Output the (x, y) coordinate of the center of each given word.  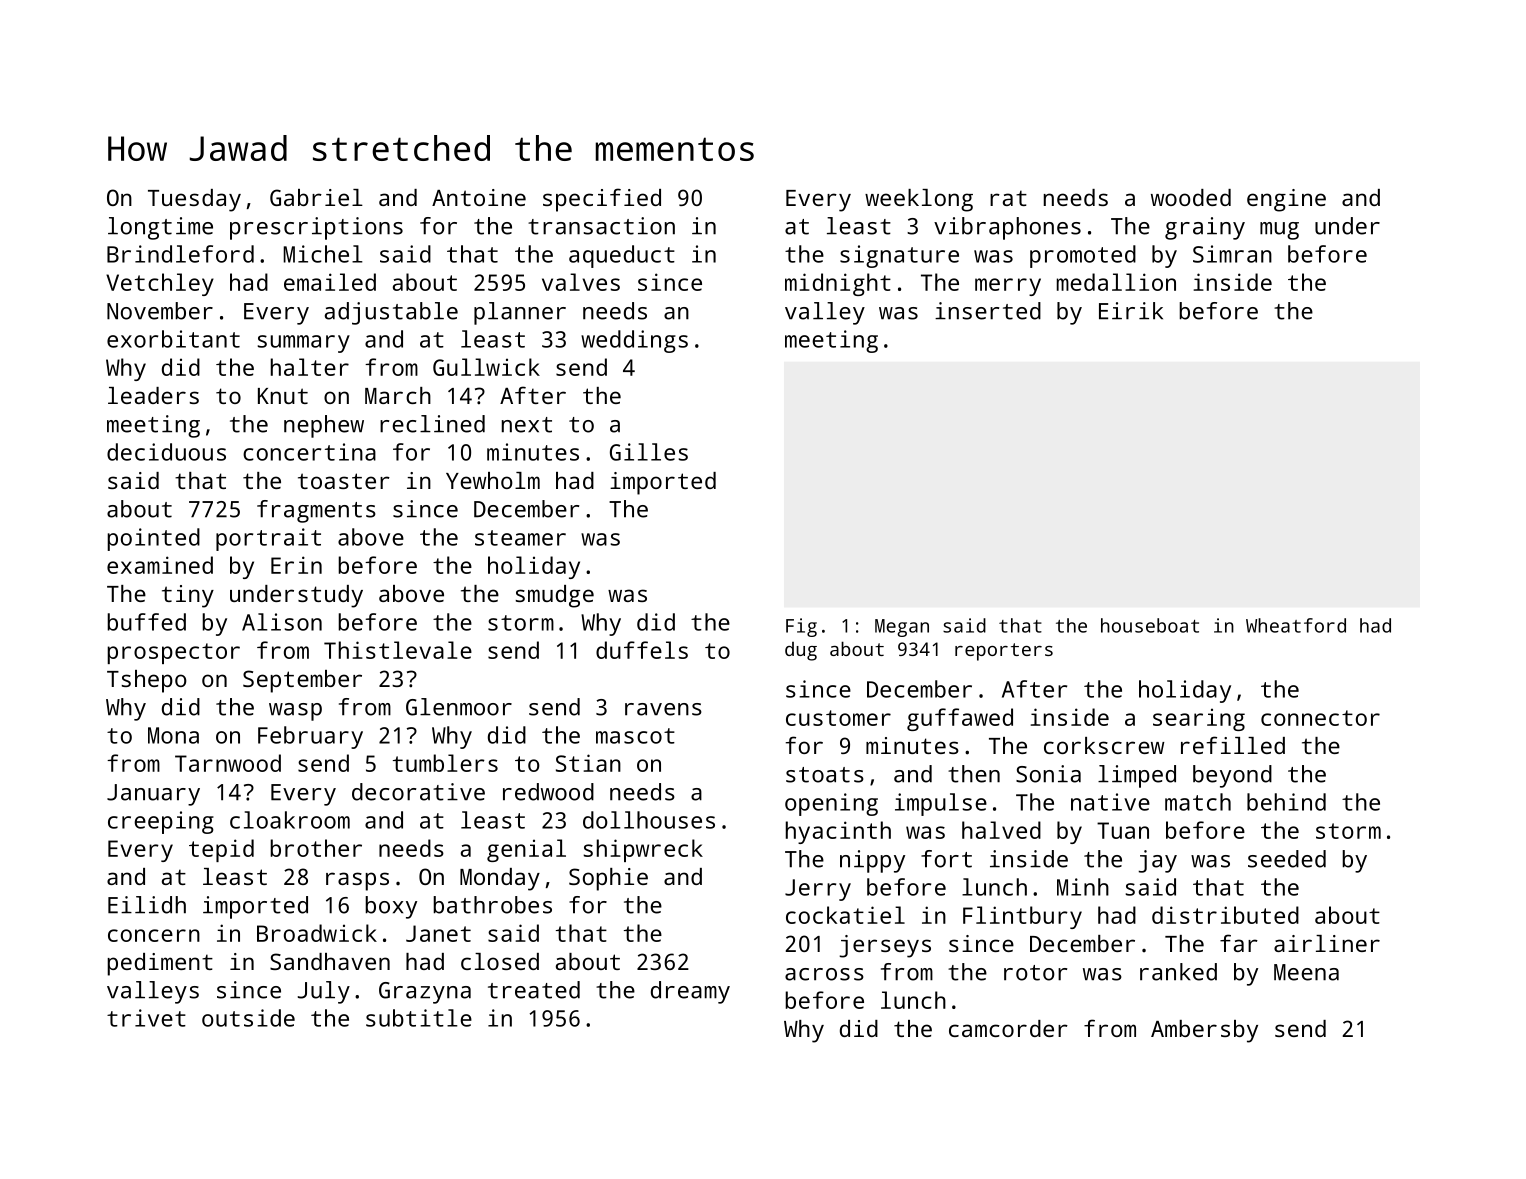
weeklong (919, 200)
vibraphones (1007, 228)
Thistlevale (398, 650)
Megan (902, 628)
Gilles (649, 452)
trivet (146, 1018)
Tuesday (194, 200)
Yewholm (493, 480)
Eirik (1131, 311)
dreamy (690, 992)
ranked (1178, 972)
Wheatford (1296, 625)
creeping (161, 822)
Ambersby (1204, 1031)
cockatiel (845, 915)
